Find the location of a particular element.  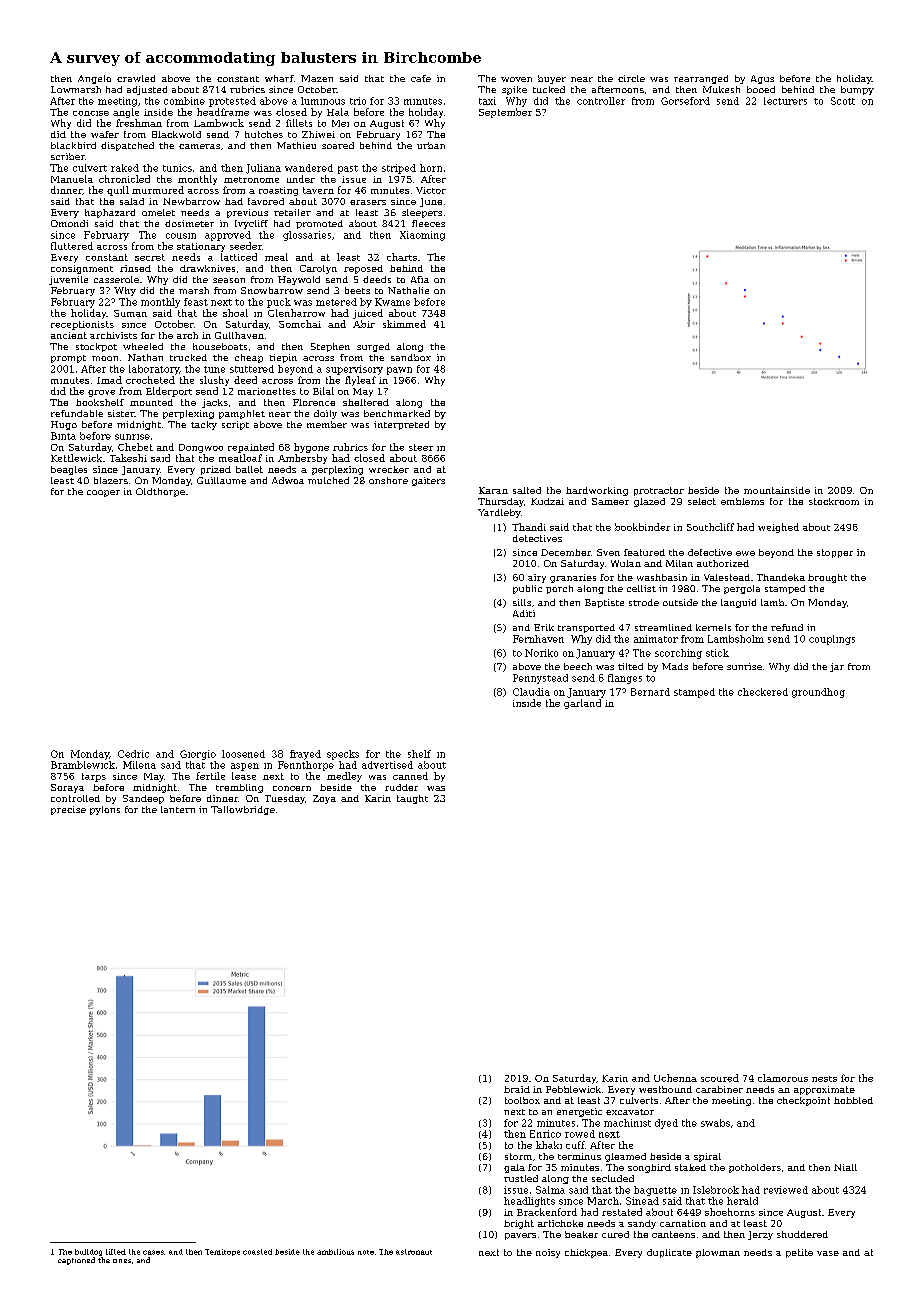

lifted is located at coordinates (116, 1252).
